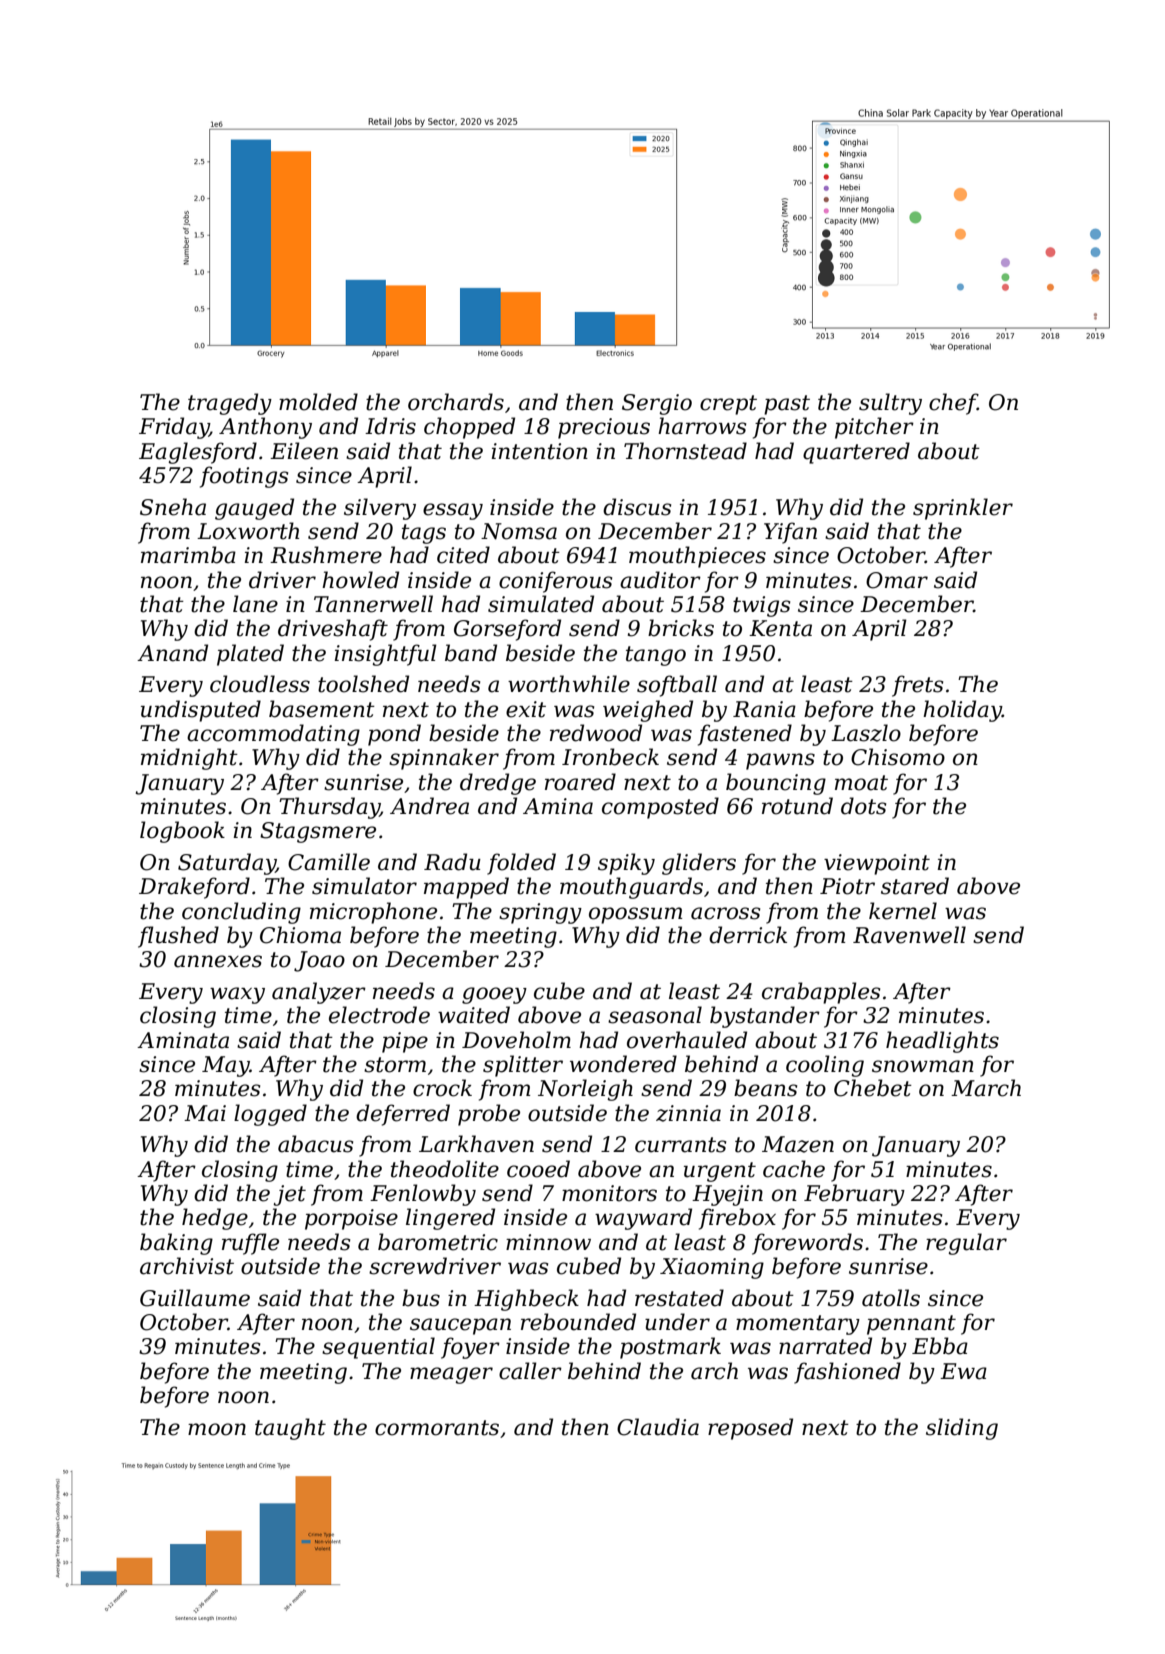 This page has width=1165, height=1654. I want to click on microphone, so click(373, 913).
